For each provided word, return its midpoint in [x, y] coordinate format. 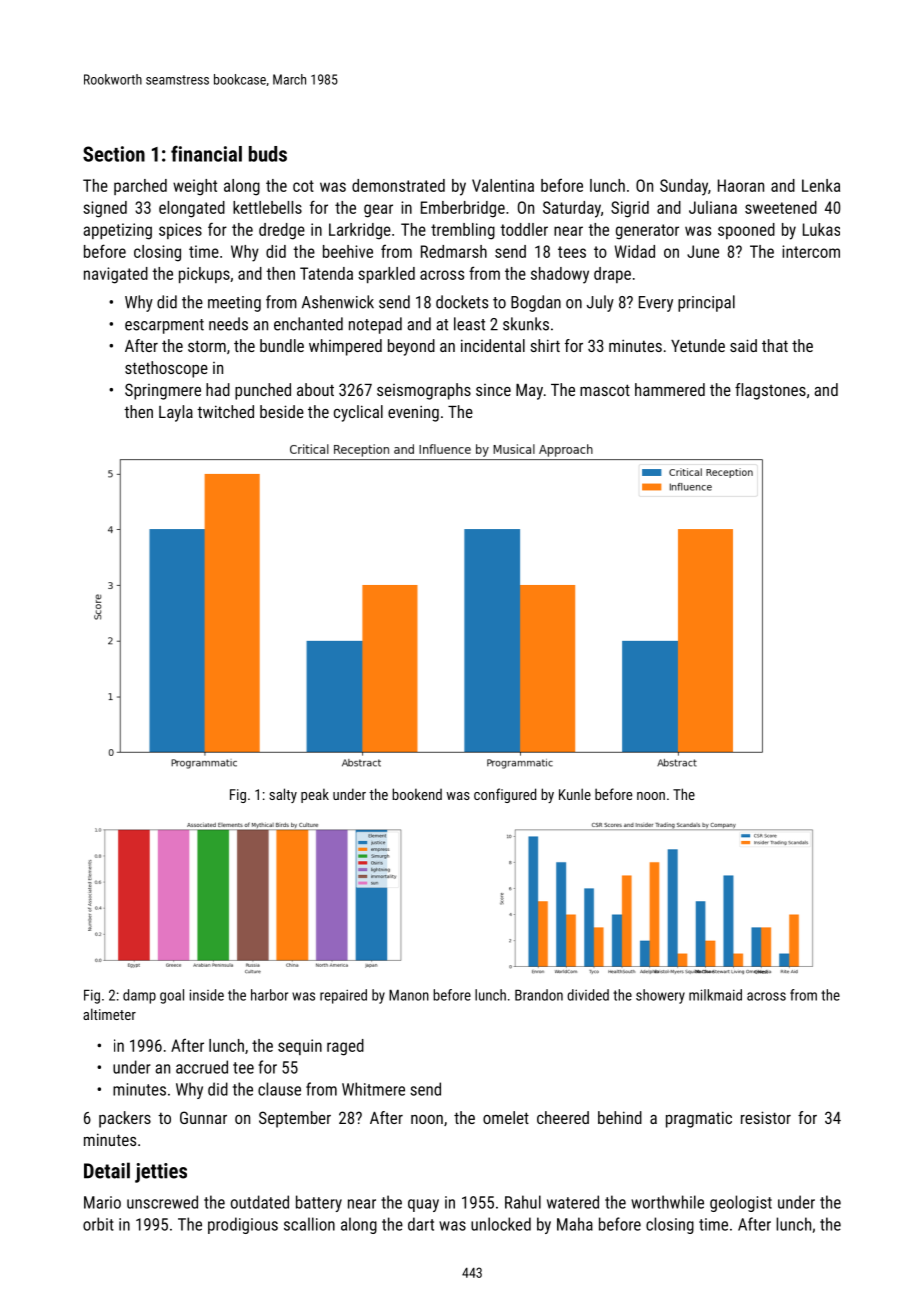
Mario [102, 1202]
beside [282, 411]
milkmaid [715, 995]
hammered [670, 389]
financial [206, 153]
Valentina [503, 185]
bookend [417, 794]
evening [413, 413]
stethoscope [166, 369]
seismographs [424, 391]
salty [283, 795]
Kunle [575, 794]
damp [139, 996]
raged [345, 1047]
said [743, 345]
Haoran [741, 185]
